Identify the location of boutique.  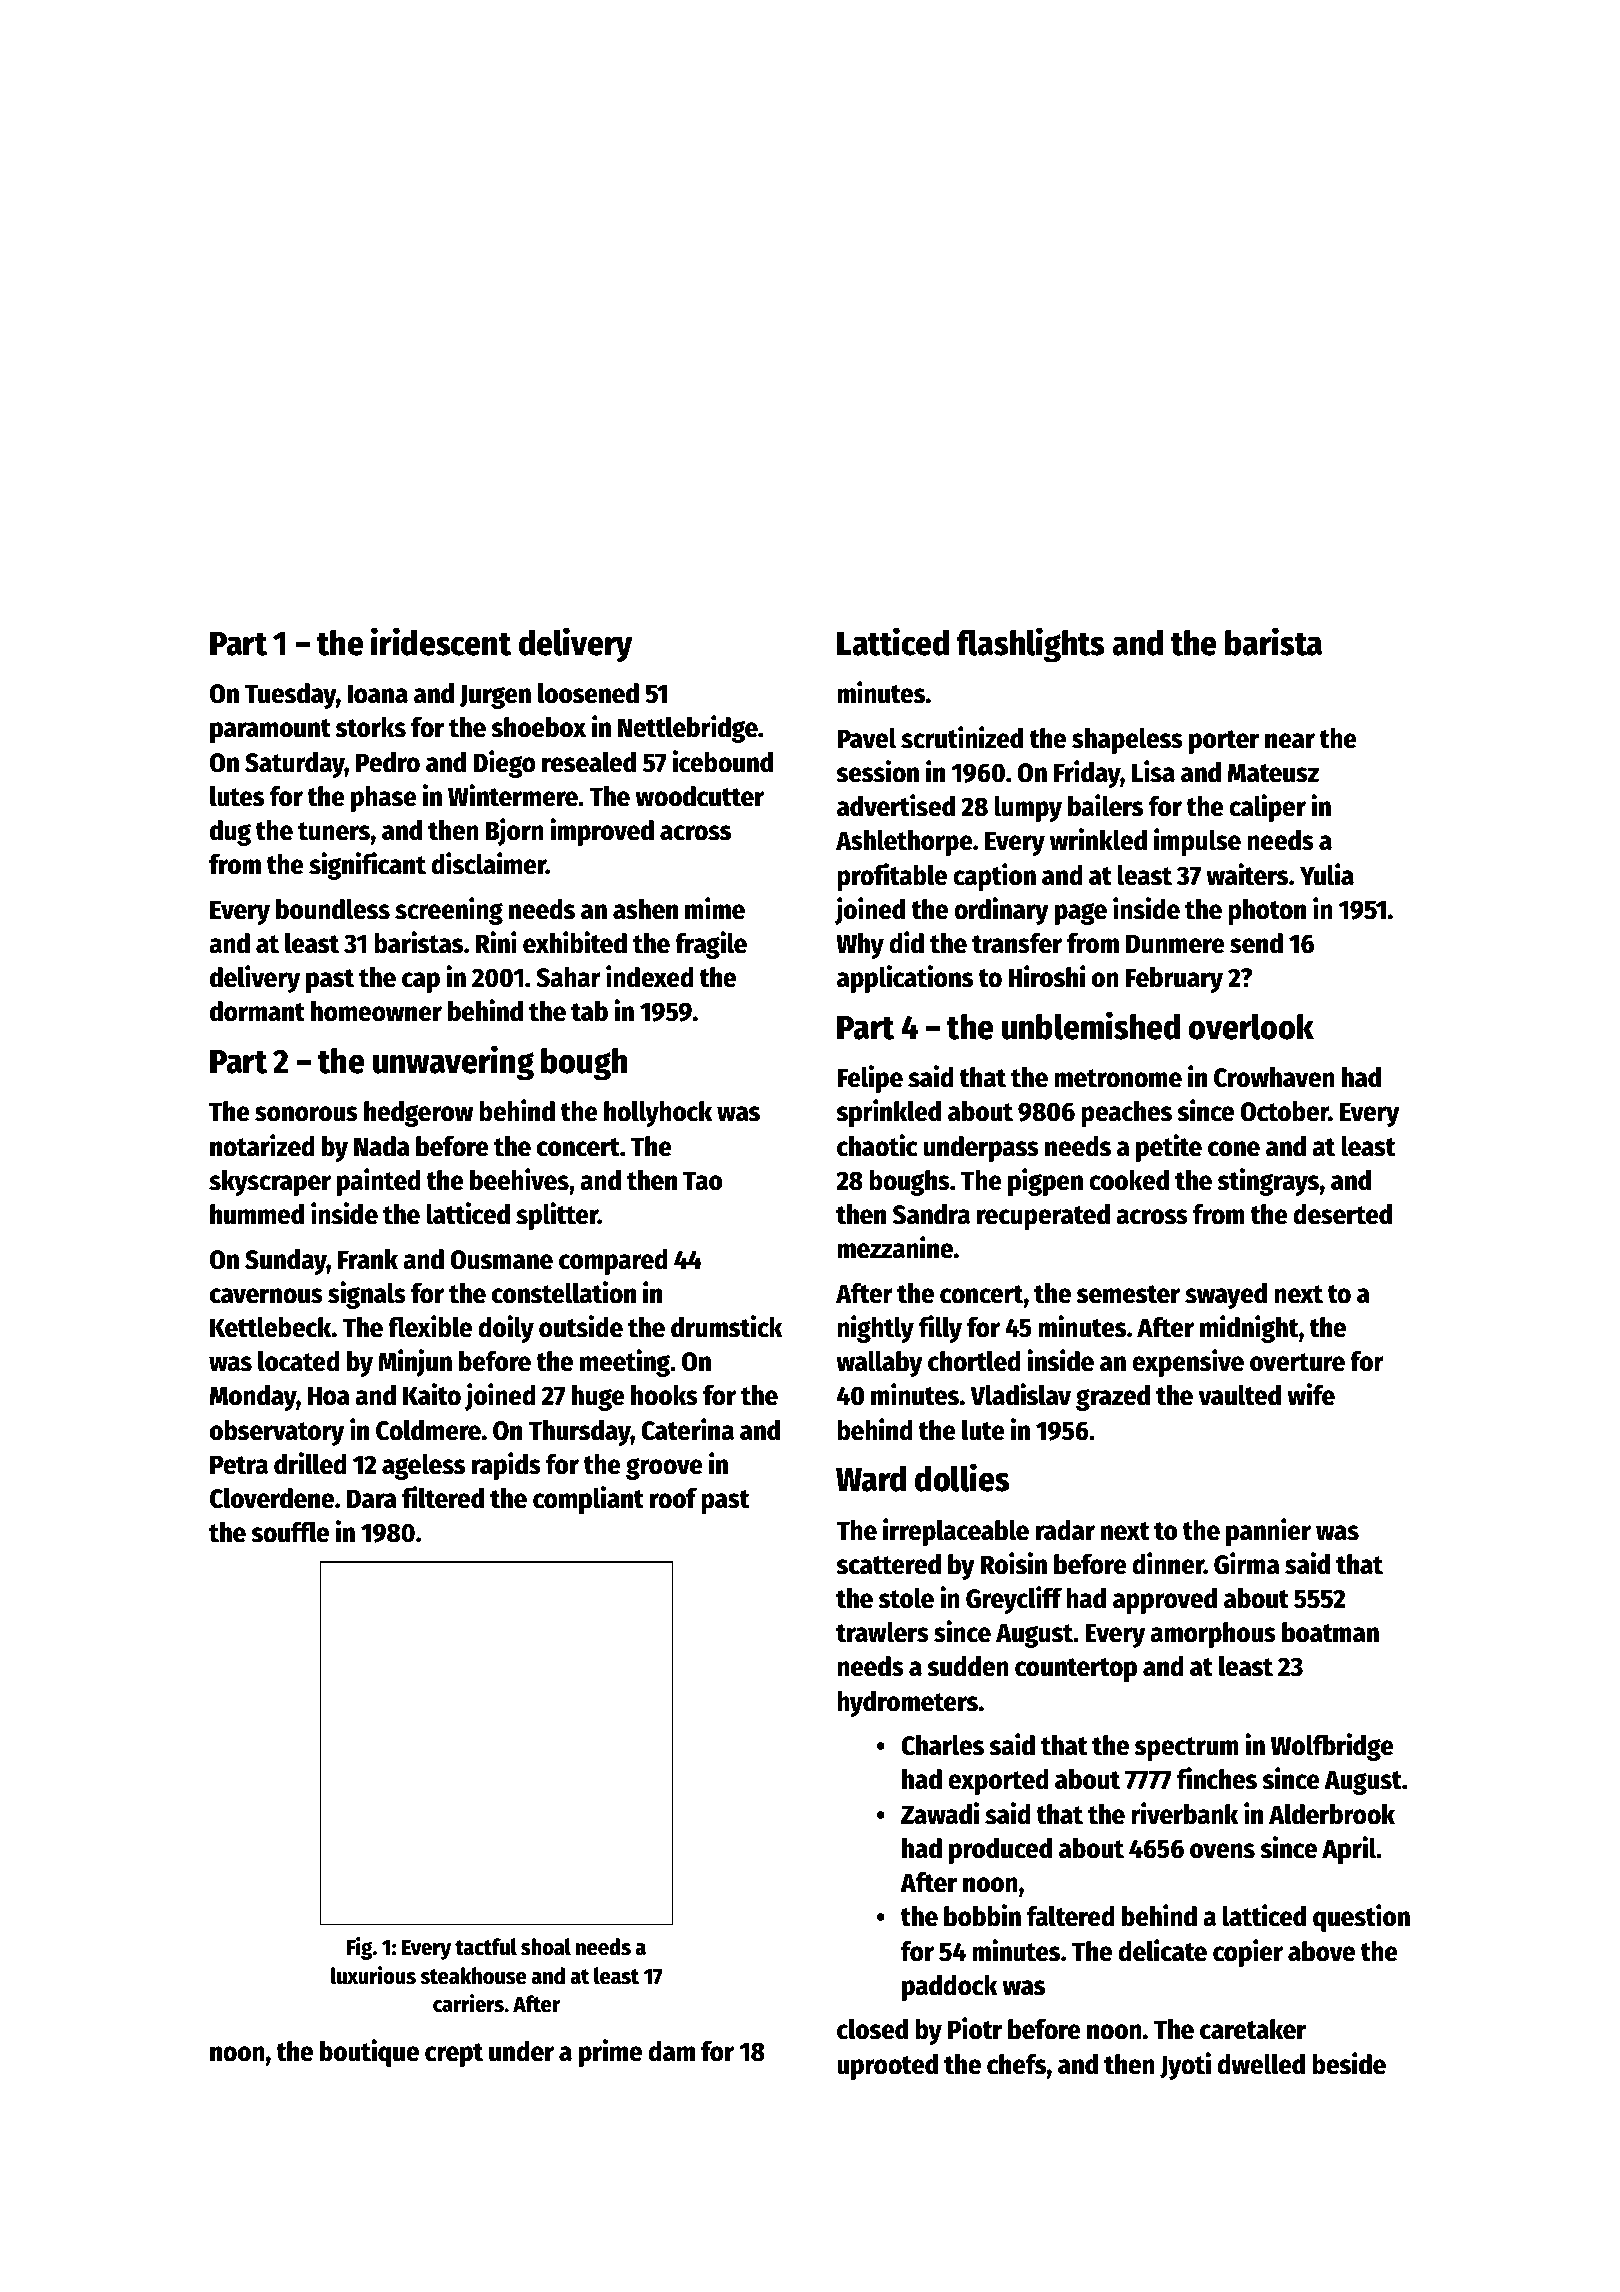
(369, 2053).
